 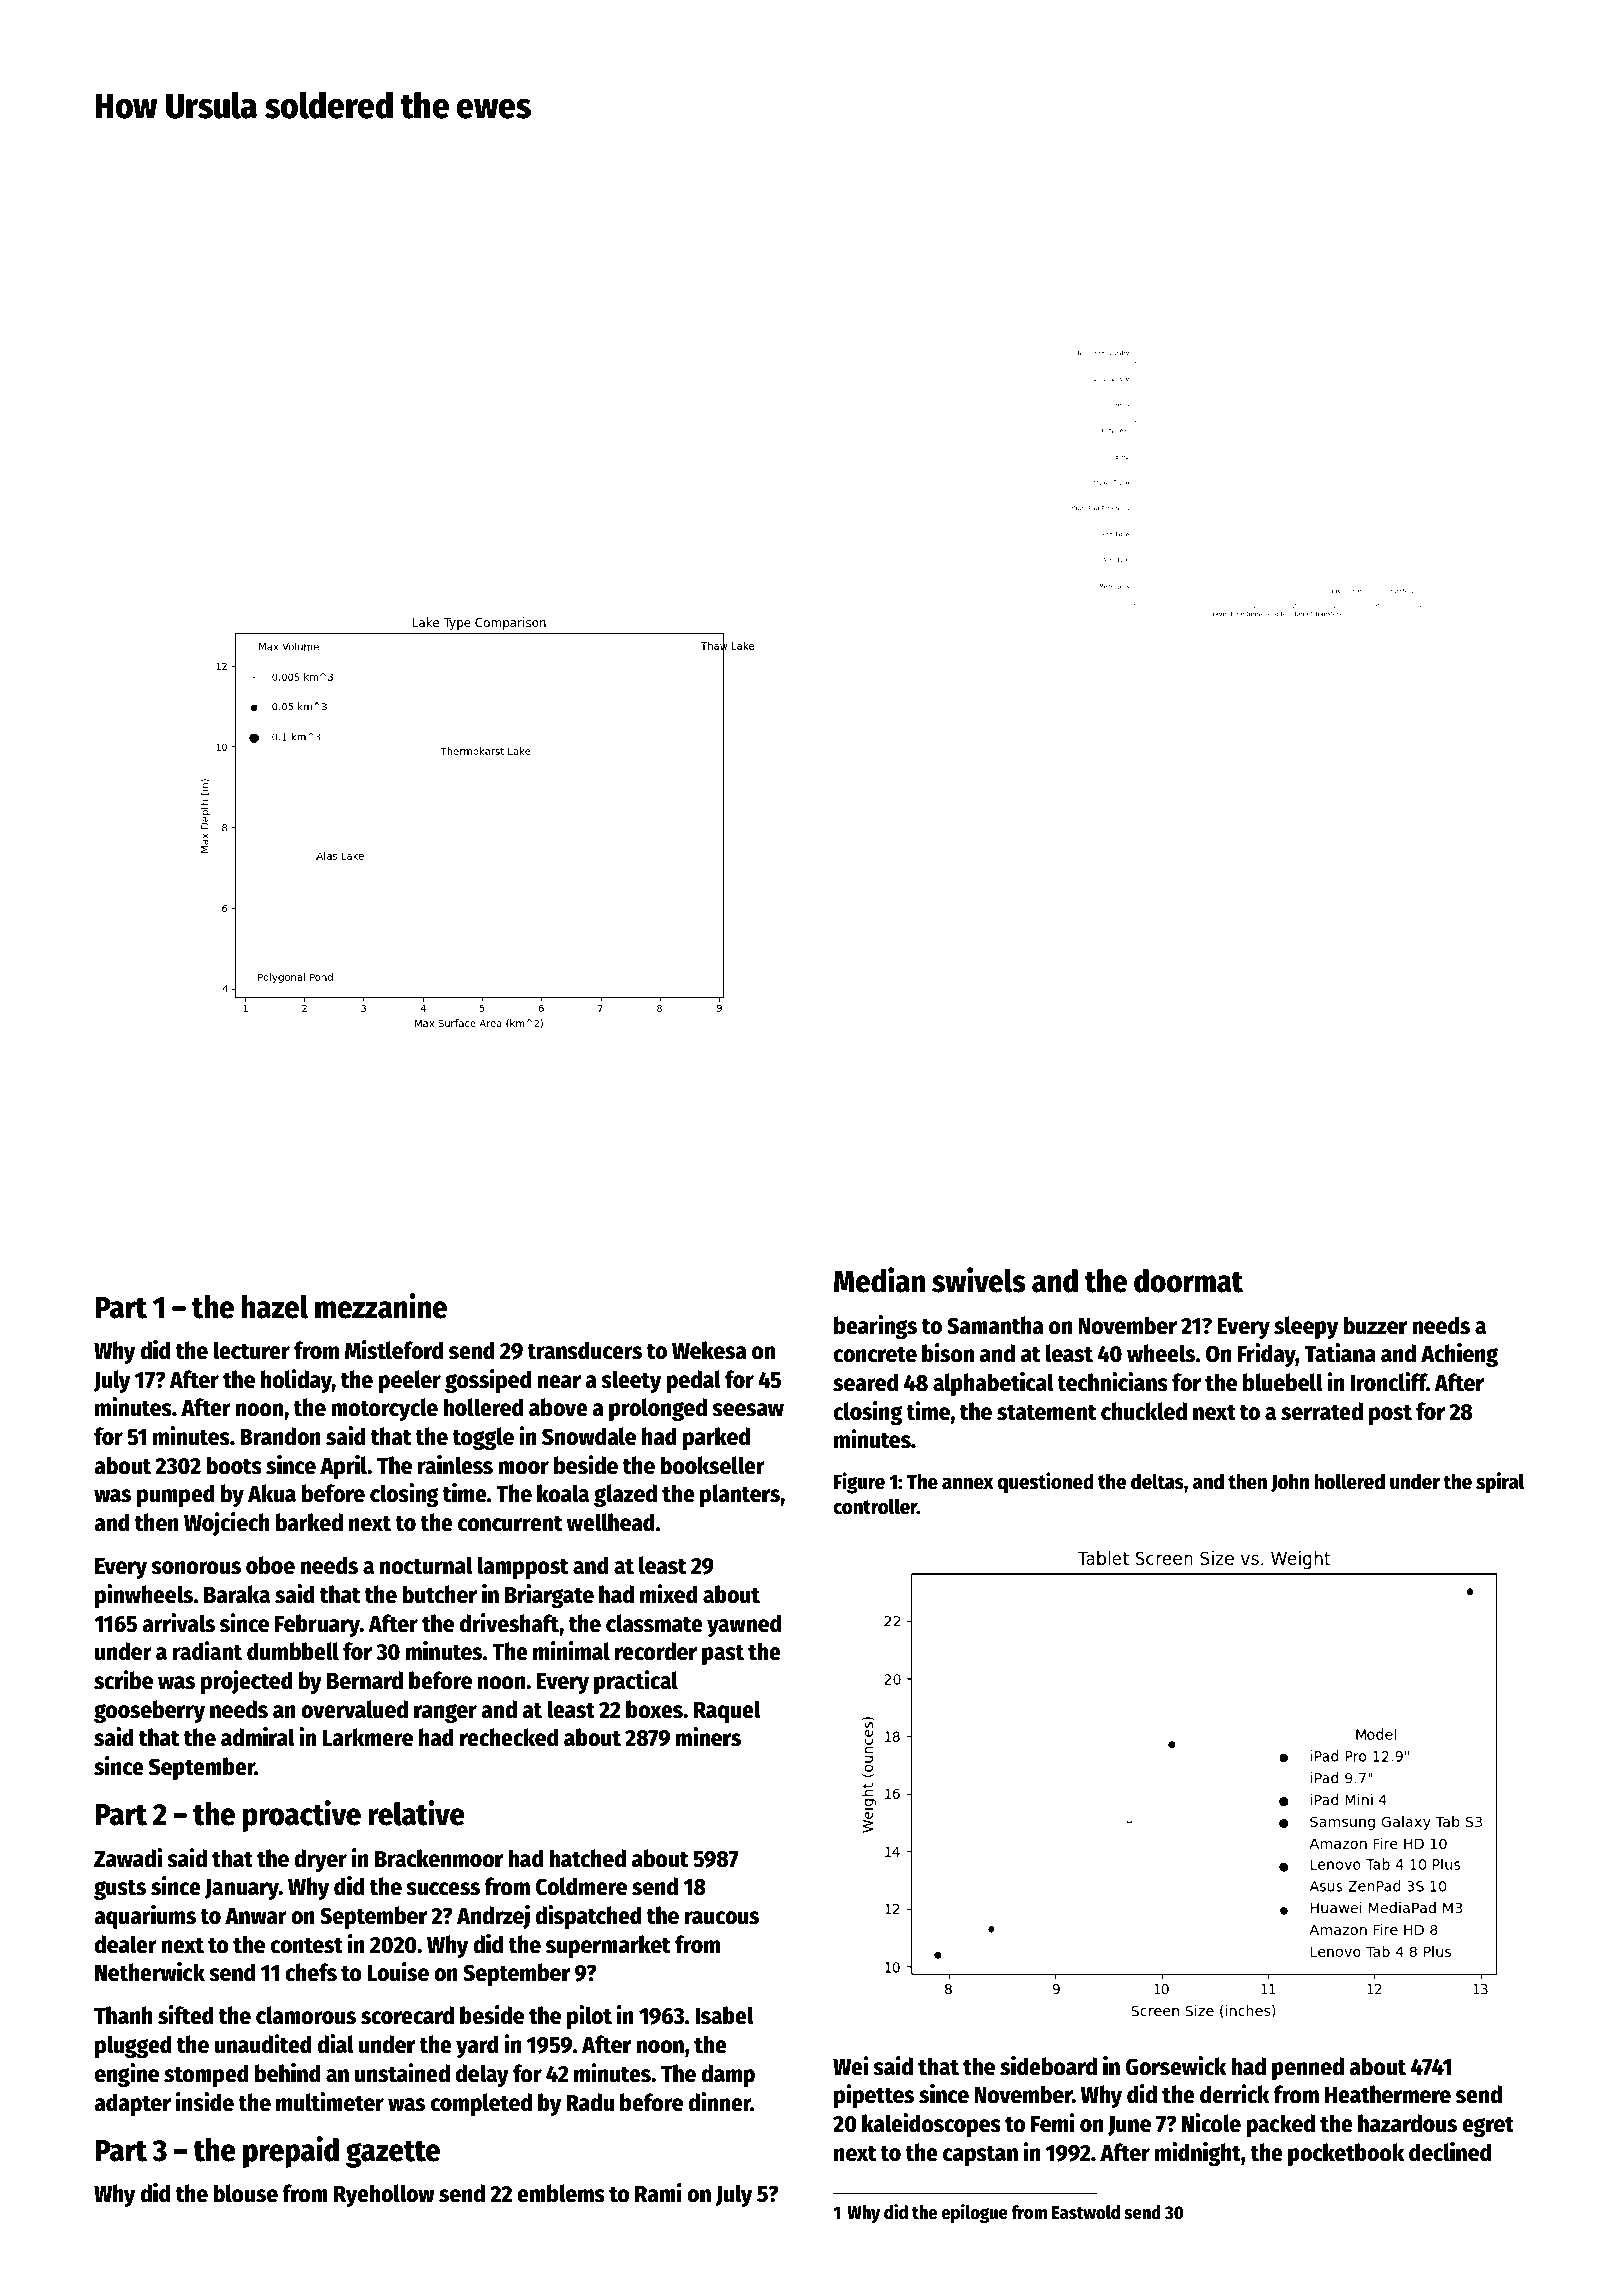 What do you see at coordinates (727, 1711) in the page?
I see `Raquel` at bounding box center [727, 1711].
